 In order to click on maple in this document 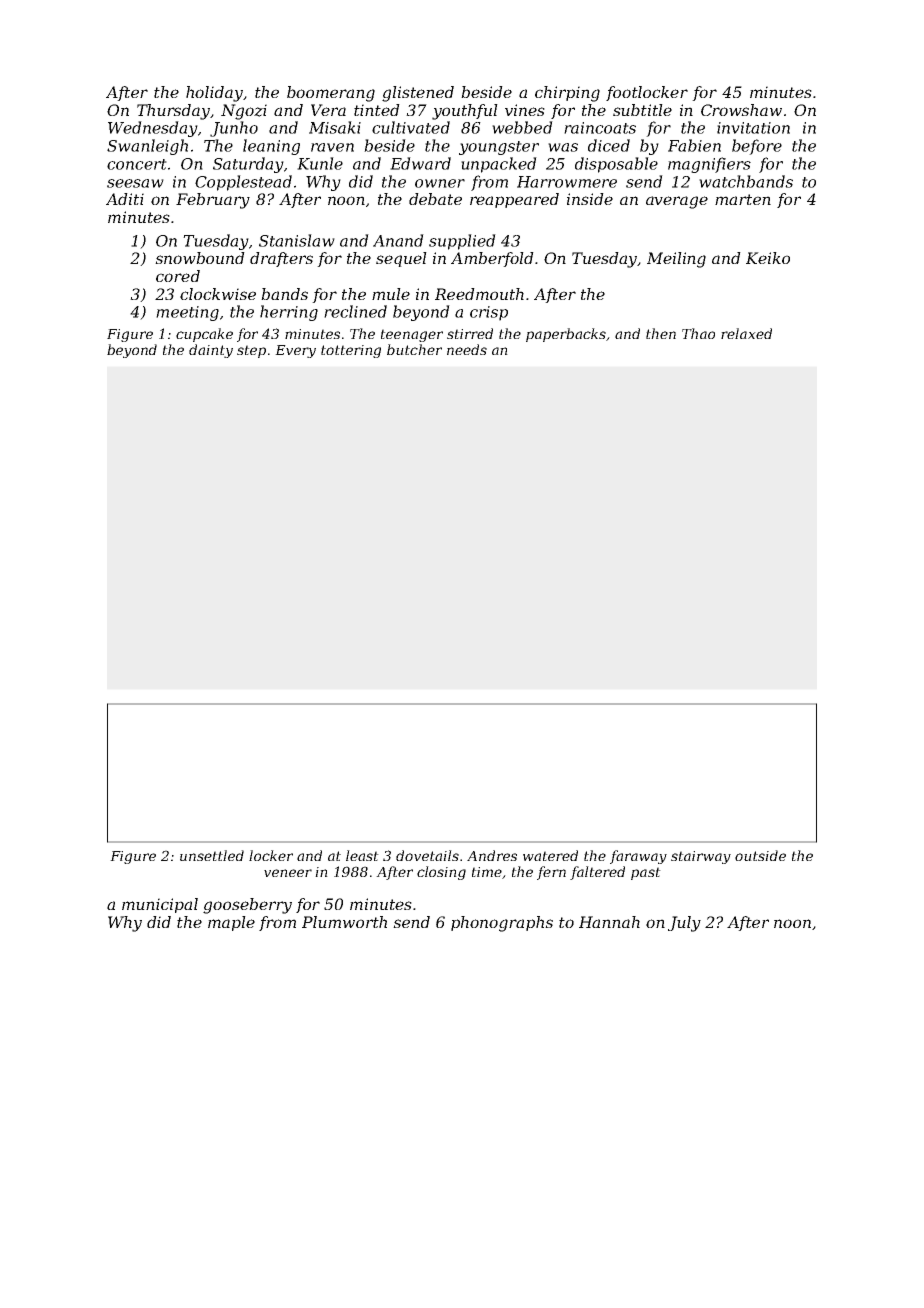, I will do `click(231, 923)`.
